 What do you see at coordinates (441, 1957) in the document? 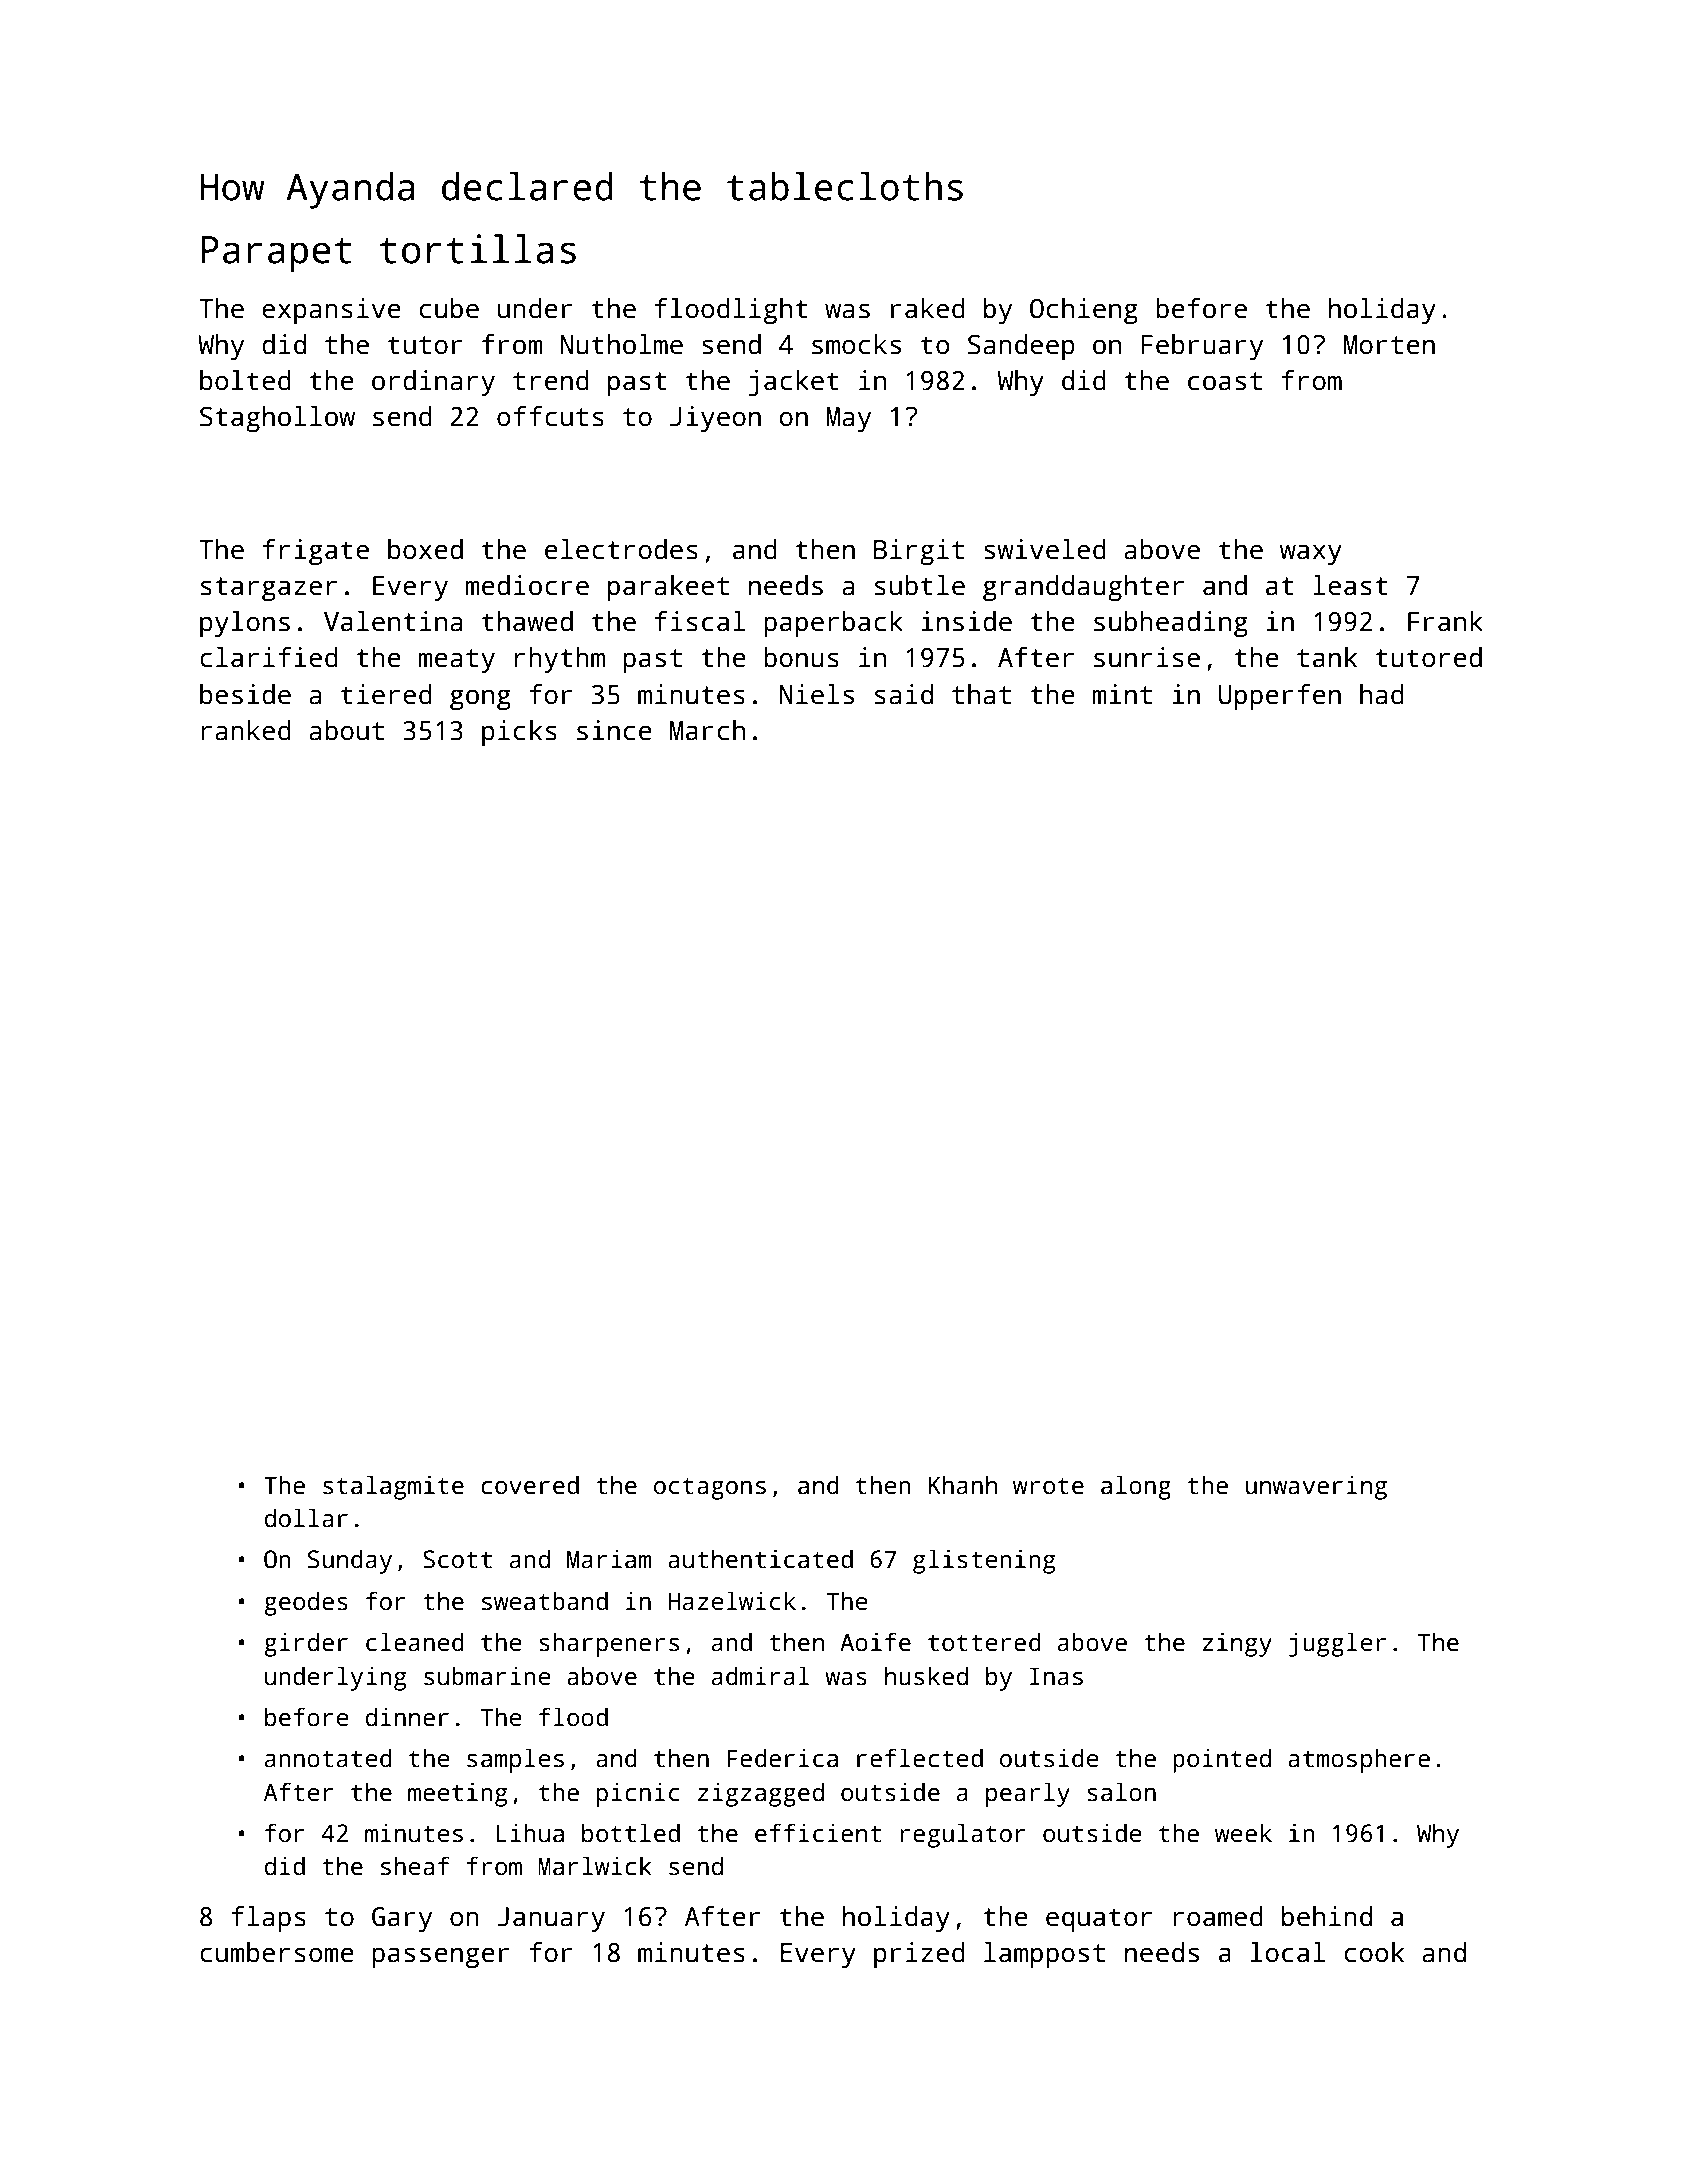
I see `passenger` at bounding box center [441, 1957].
